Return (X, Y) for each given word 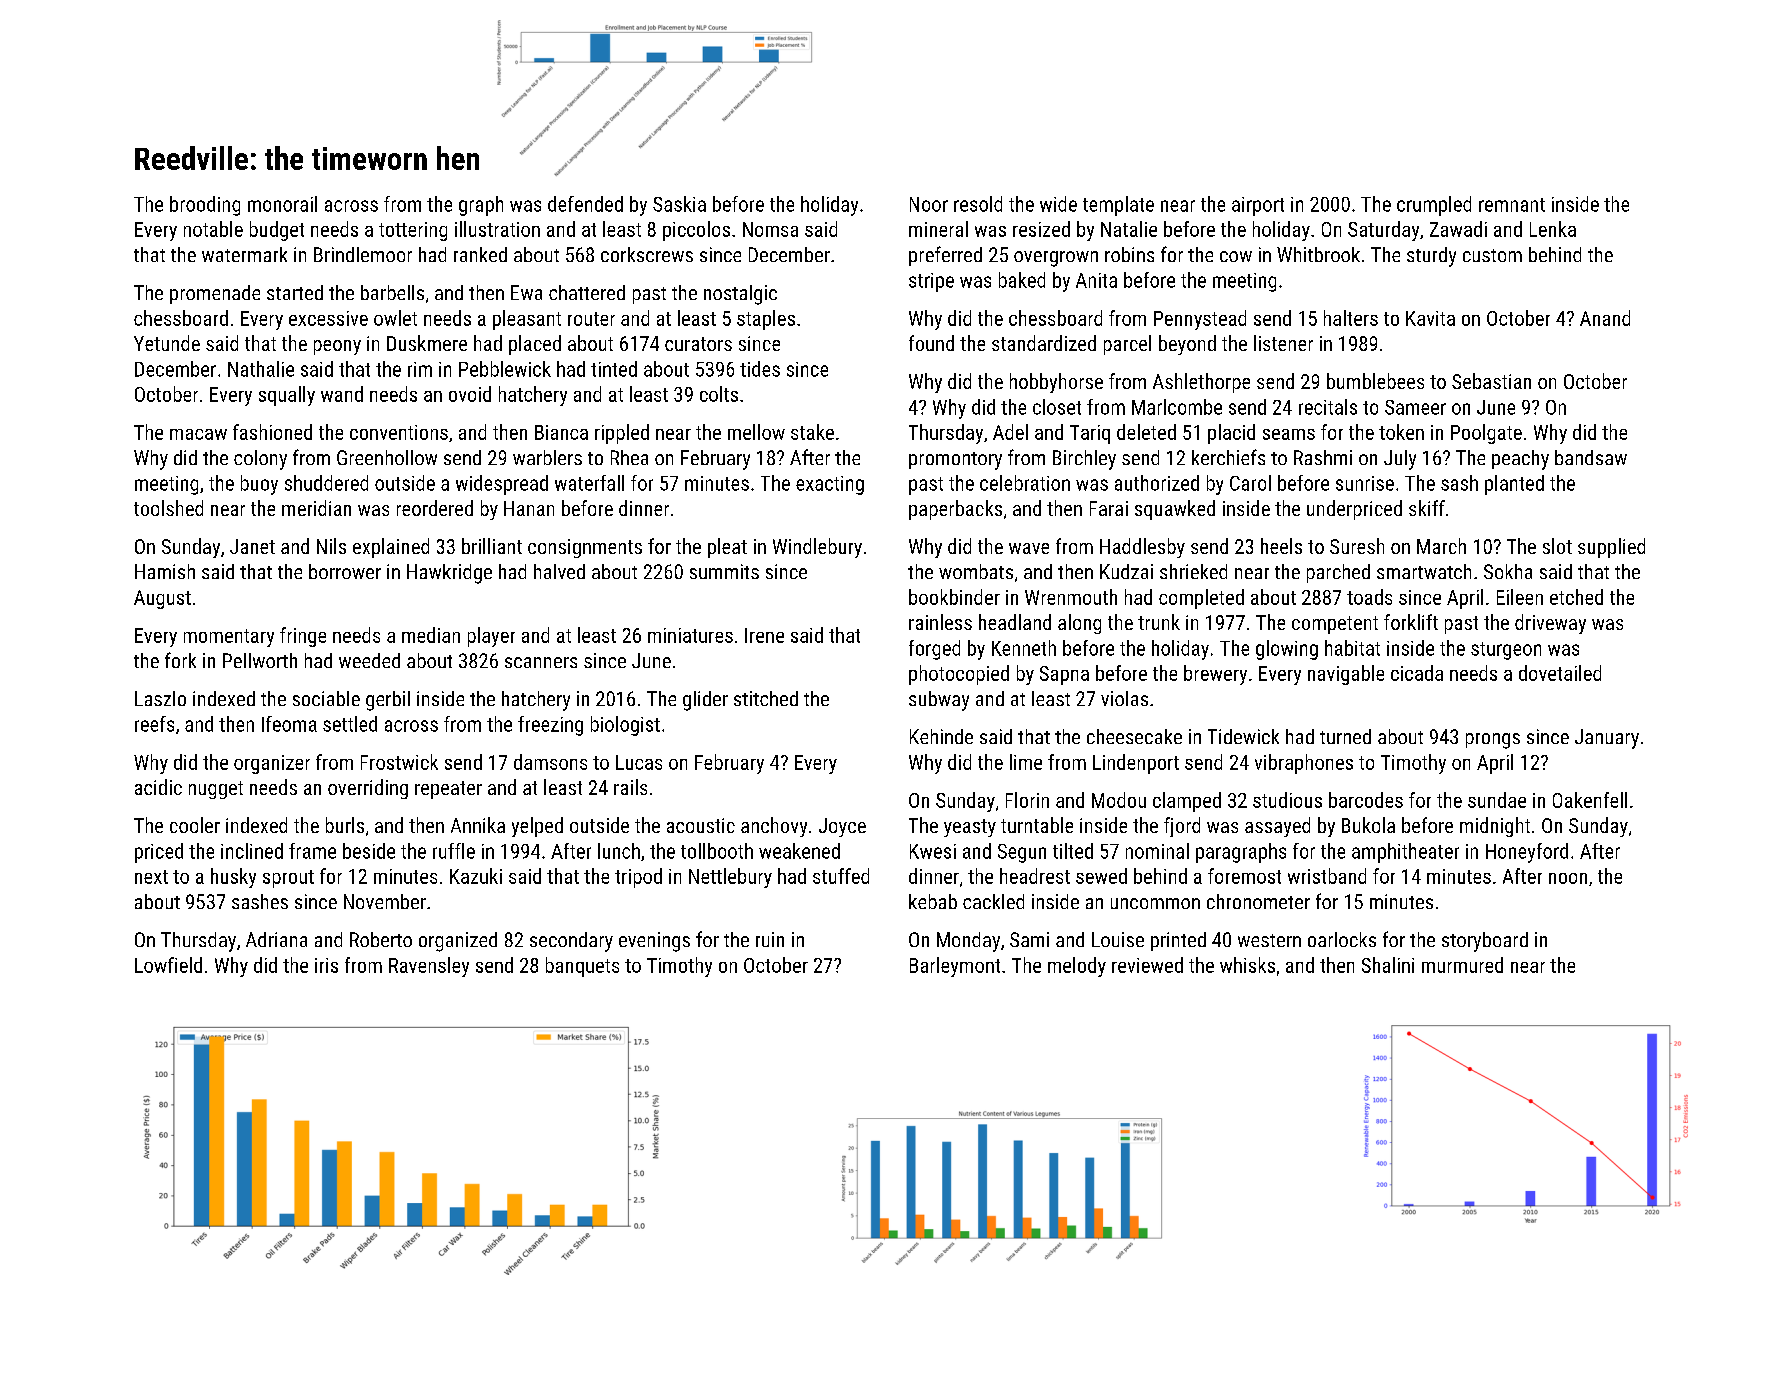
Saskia (679, 204)
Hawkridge (449, 574)
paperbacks (955, 510)
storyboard (1485, 942)
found (931, 343)
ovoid (470, 394)
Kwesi (933, 851)
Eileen (1520, 597)
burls (345, 825)
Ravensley (429, 967)
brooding (205, 206)
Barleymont (955, 967)
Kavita (1430, 318)
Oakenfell (1590, 800)
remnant (1512, 205)
